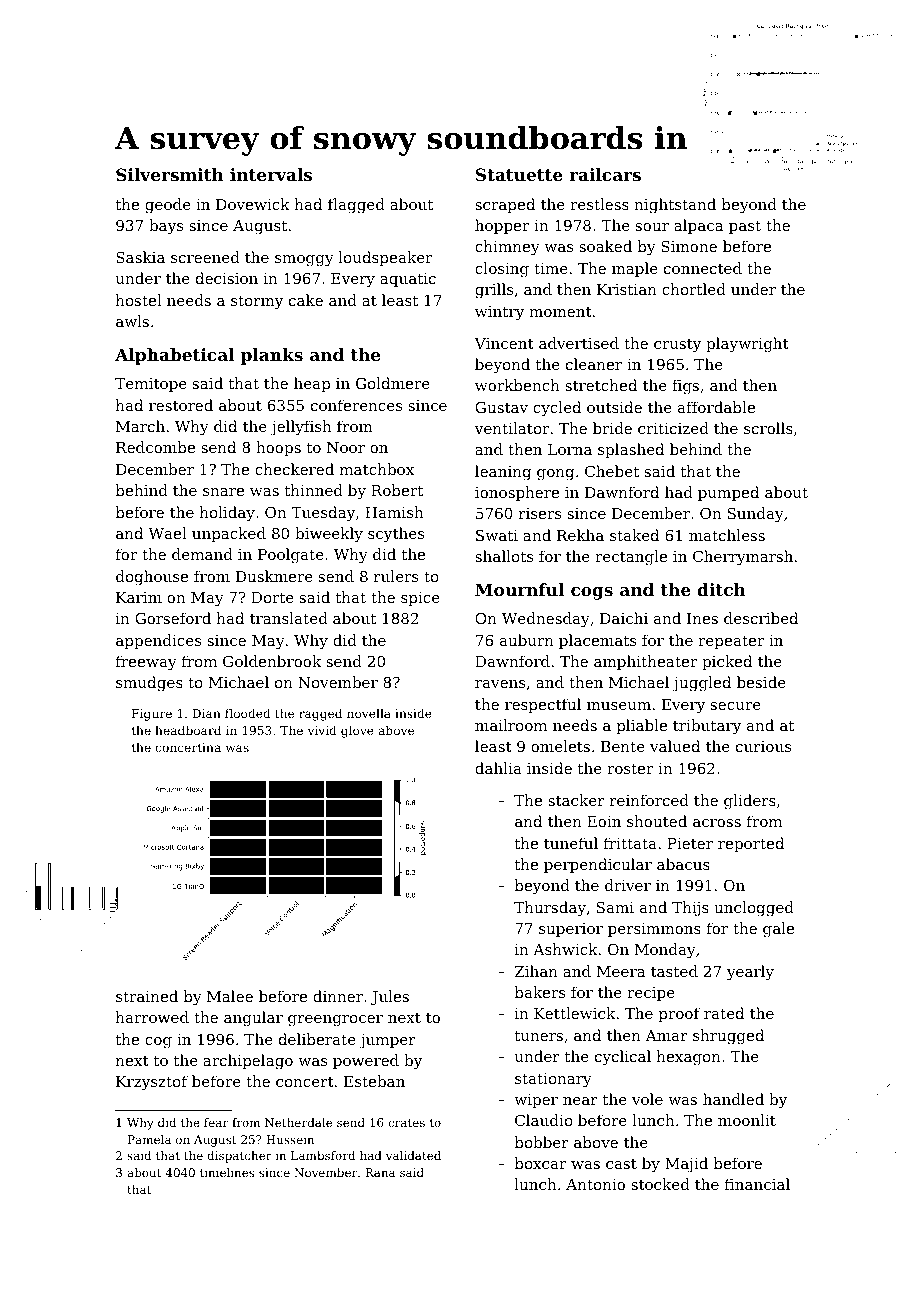  I want to click on Temitope, so click(151, 385).
